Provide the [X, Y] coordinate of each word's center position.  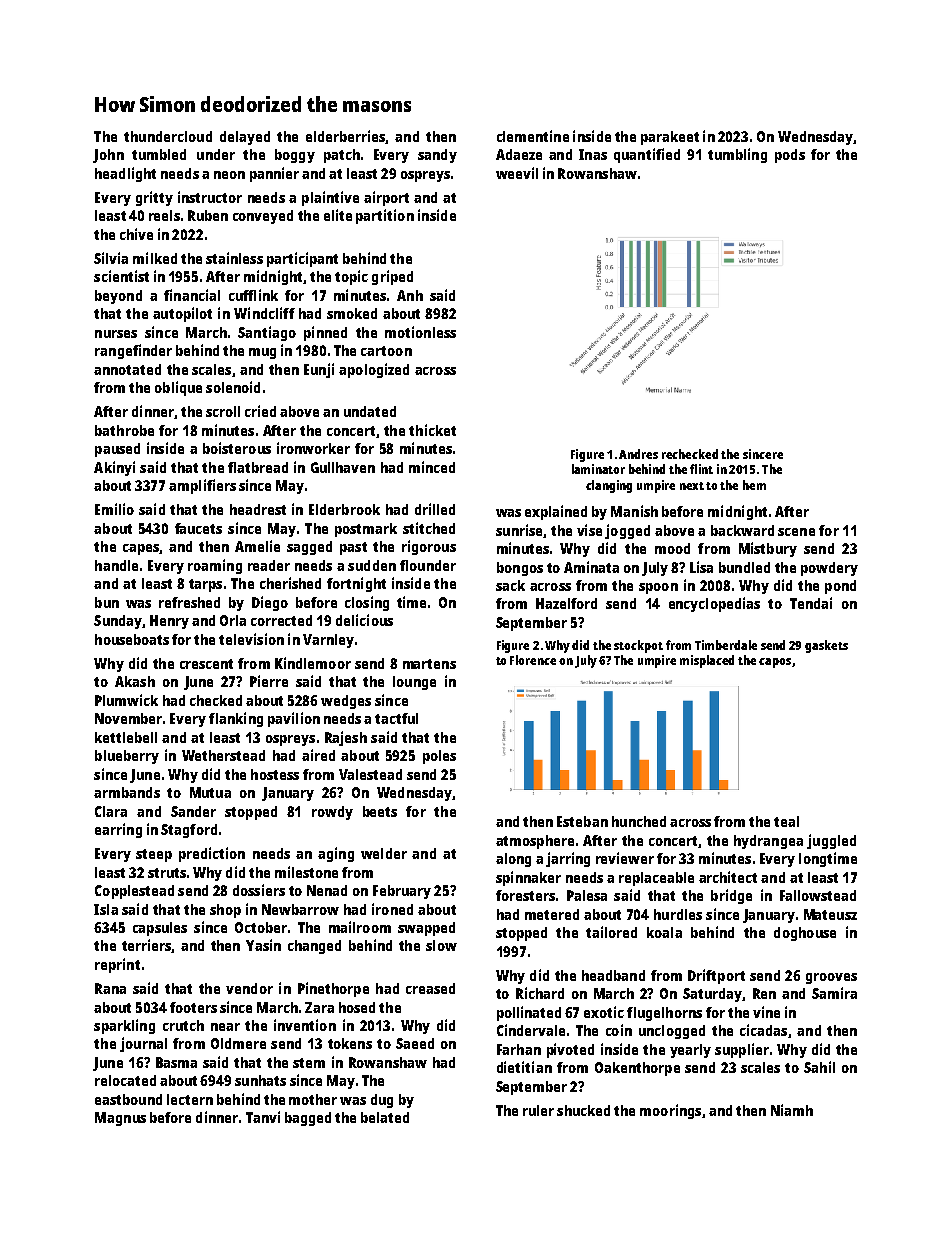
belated [385, 1117]
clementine [533, 136]
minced [432, 467]
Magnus [120, 1119]
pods [790, 156]
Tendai [811, 603]
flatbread [258, 467]
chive [136, 234]
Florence [533, 660]
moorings [670, 1111]
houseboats [132, 639]
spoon [658, 588]
